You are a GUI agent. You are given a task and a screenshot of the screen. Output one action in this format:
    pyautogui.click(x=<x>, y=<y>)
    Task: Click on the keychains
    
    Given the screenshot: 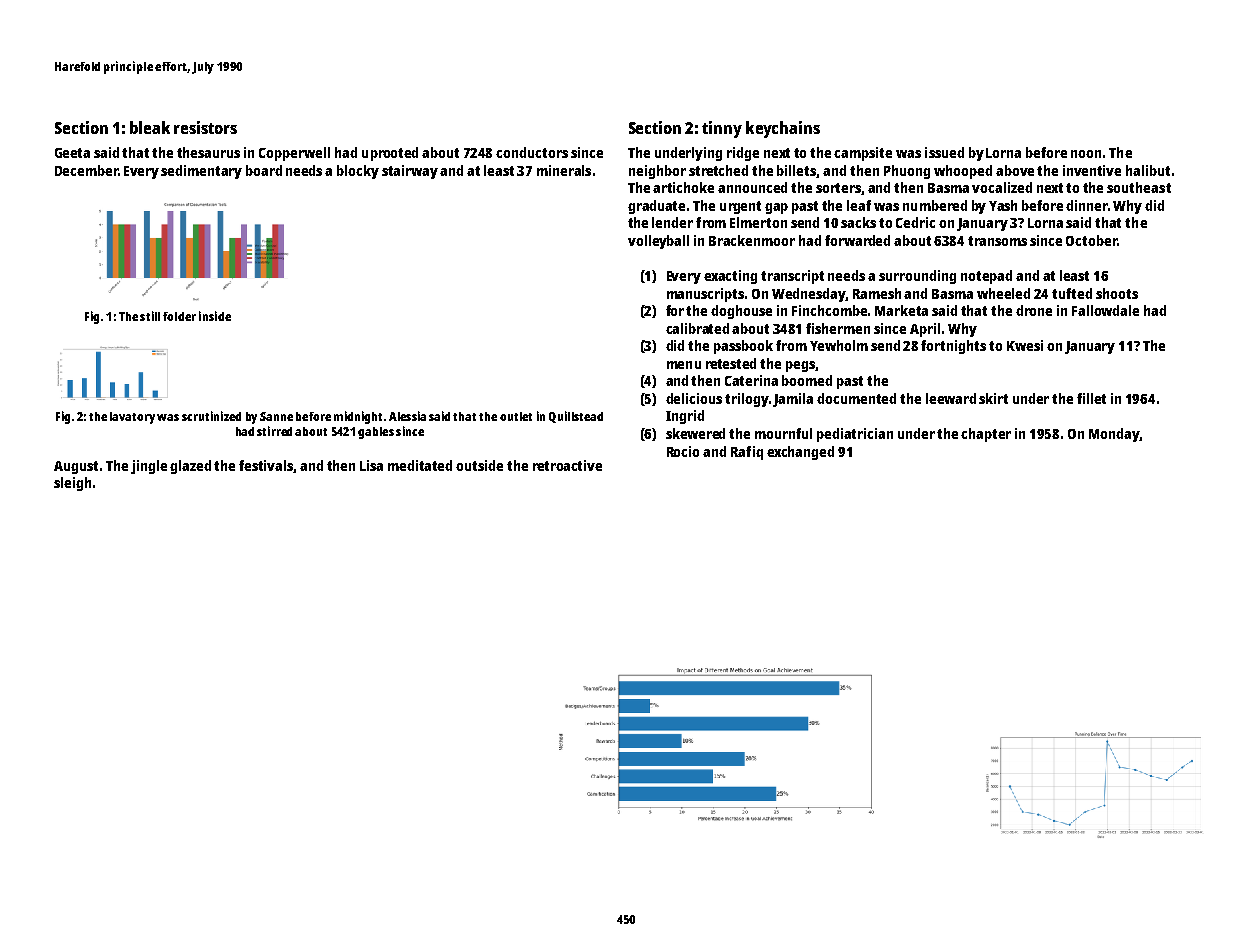 What is the action you would take?
    pyautogui.click(x=783, y=129)
